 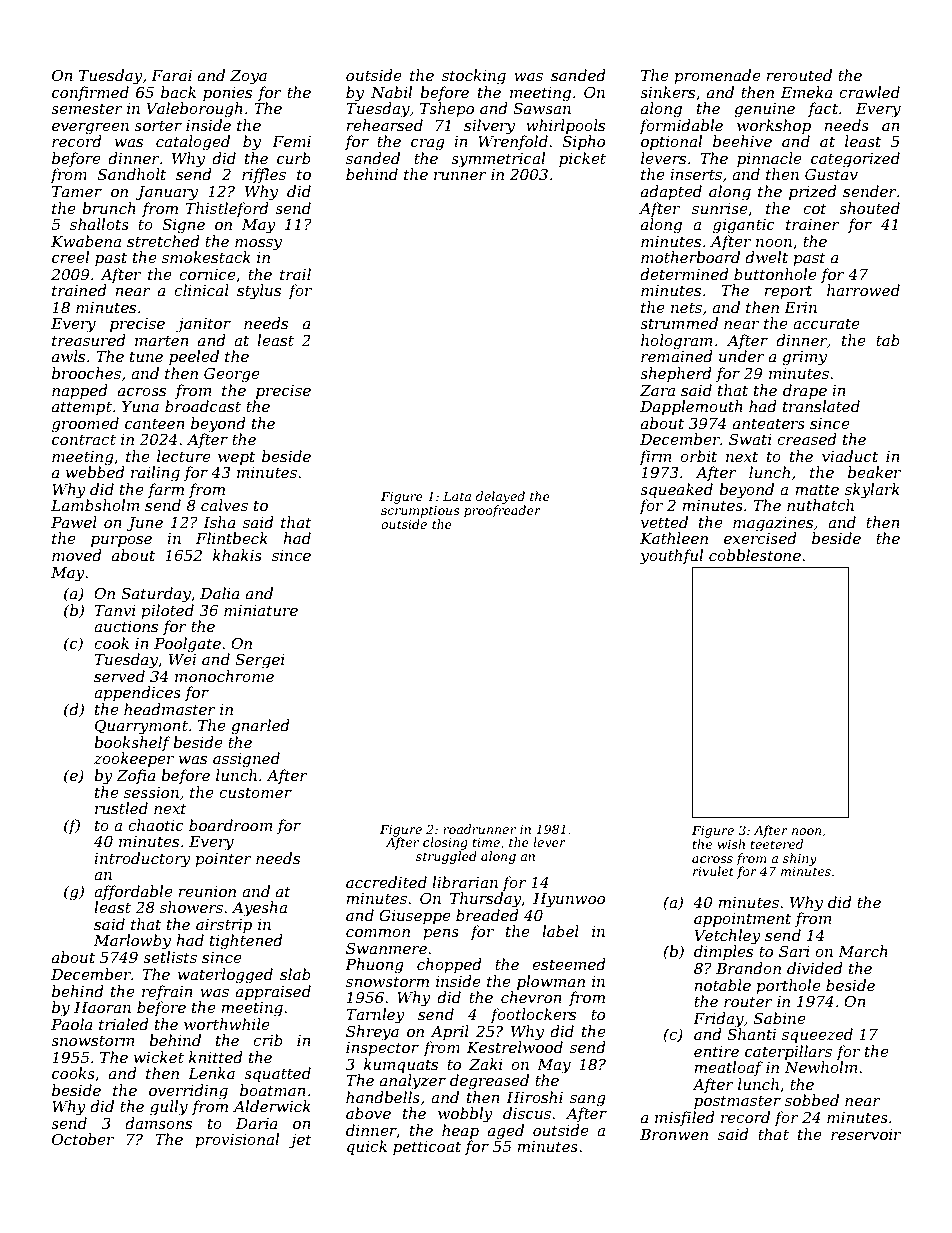 I want to click on hologram, so click(x=677, y=342).
